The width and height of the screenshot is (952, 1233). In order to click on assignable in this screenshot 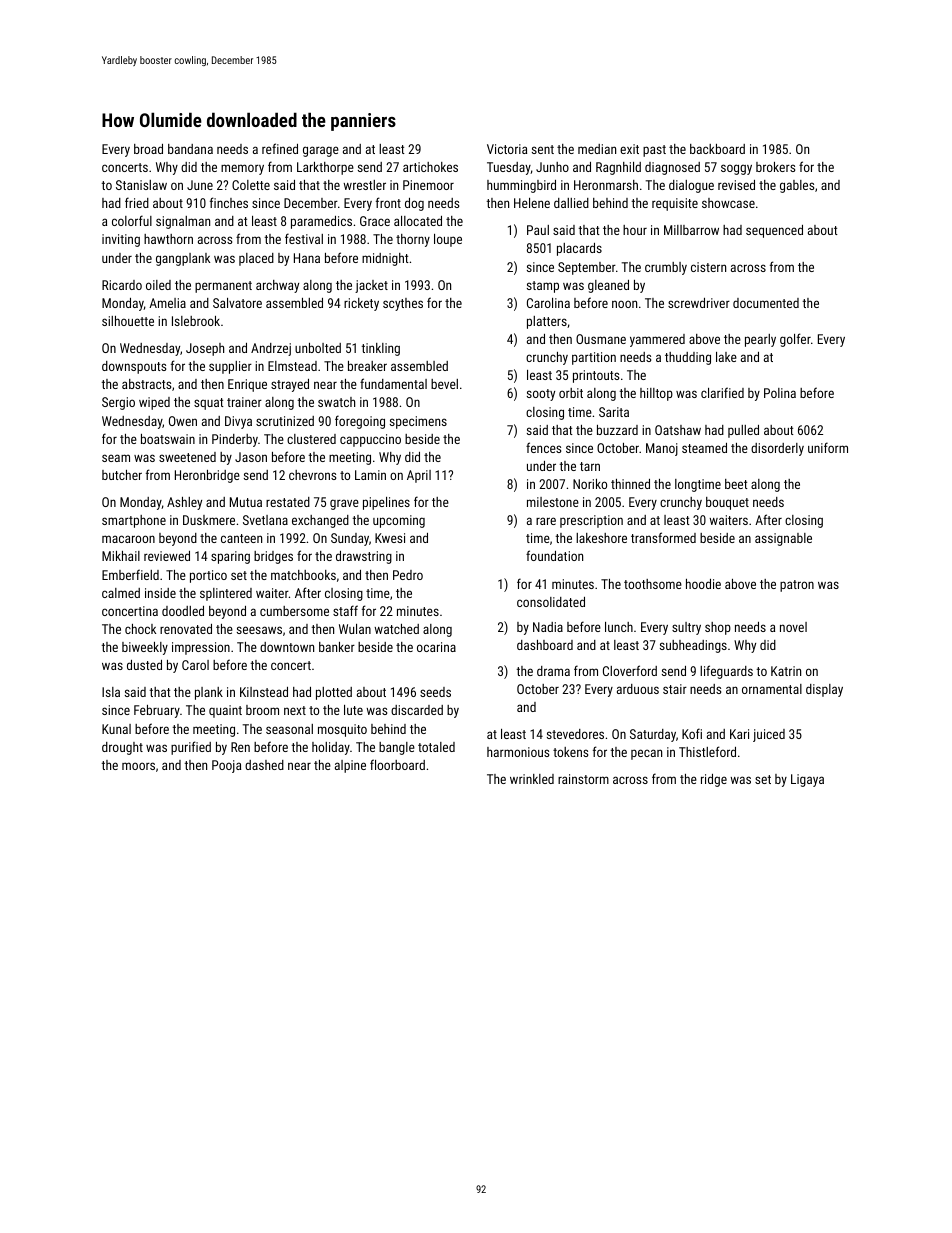, I will do `click(783, 539)`.
